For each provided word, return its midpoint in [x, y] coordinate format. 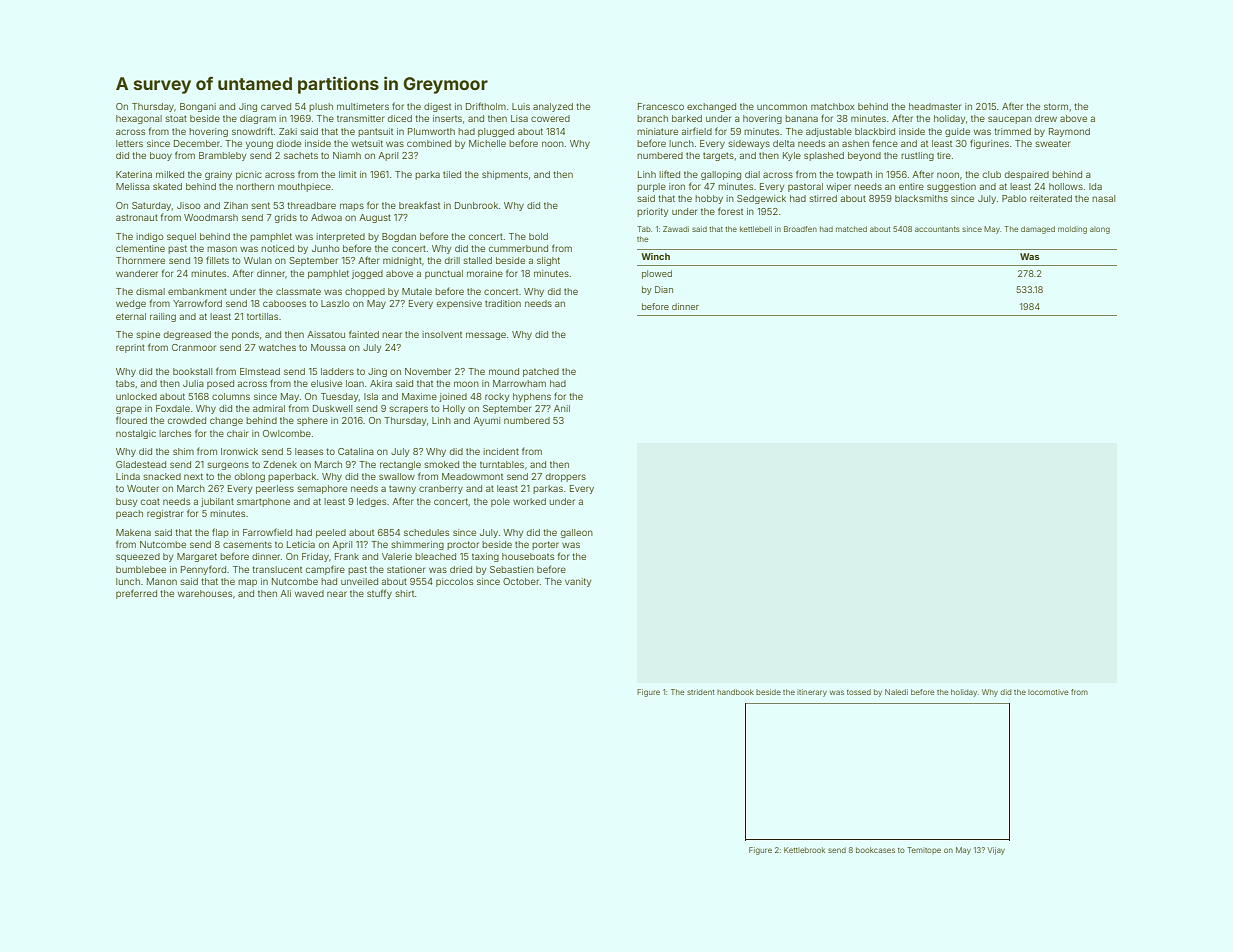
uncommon [782, 107]
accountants [937, 229]
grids [286, 218]
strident [701, 692]
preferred [136, 594]
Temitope [924, 850]
